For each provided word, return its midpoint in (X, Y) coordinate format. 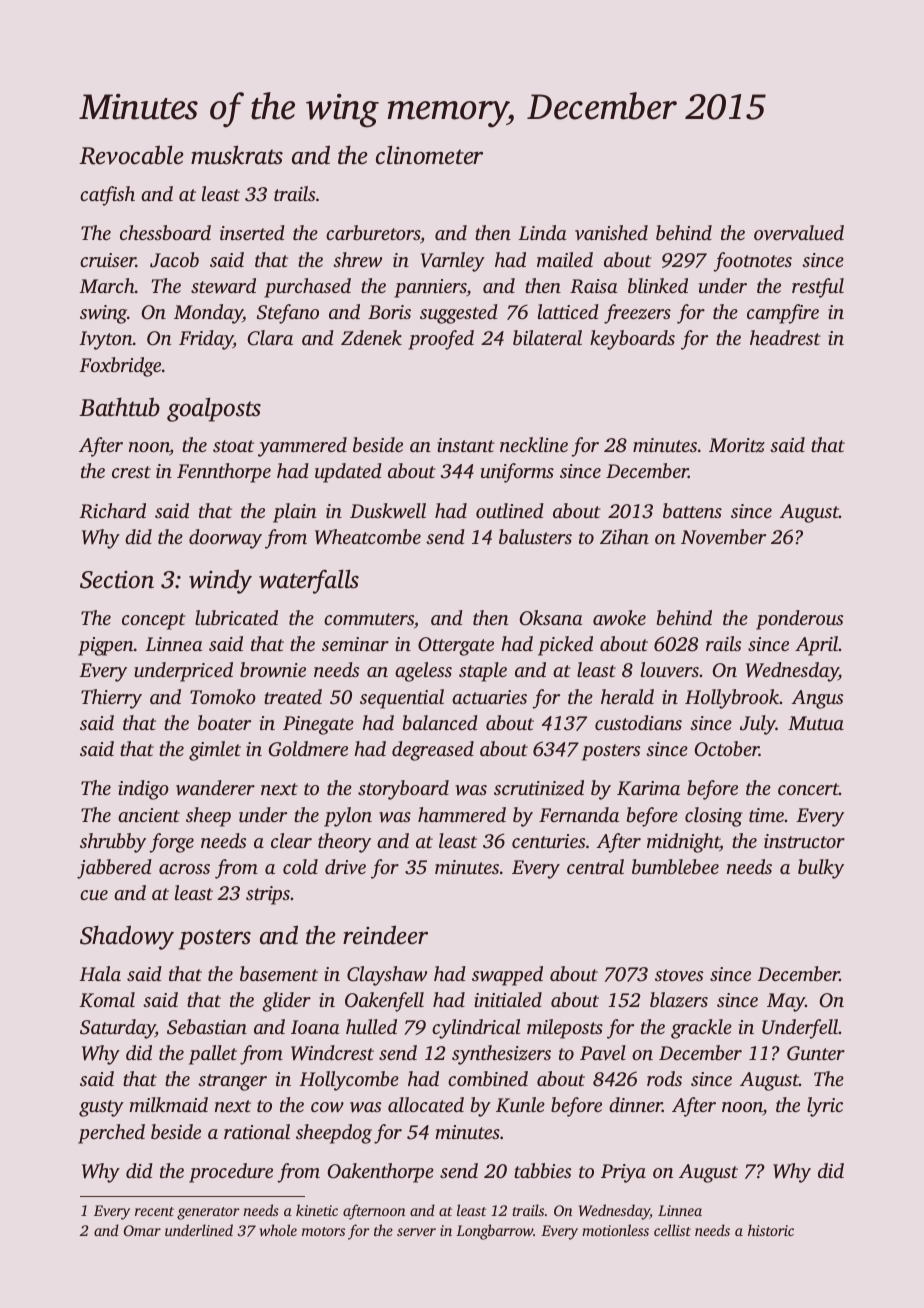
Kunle (520, 1105)
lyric (825, 1107)
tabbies (542, 1170)
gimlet (215, 751)
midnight (683, 843)
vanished (611, 232)
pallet (213, 1055)
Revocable (131, 155)
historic (771, 1230)
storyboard (403, 790)
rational (257, 1131)
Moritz (737, 445)
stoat (233, 446)
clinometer (429, 155)
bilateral (547, 337)
